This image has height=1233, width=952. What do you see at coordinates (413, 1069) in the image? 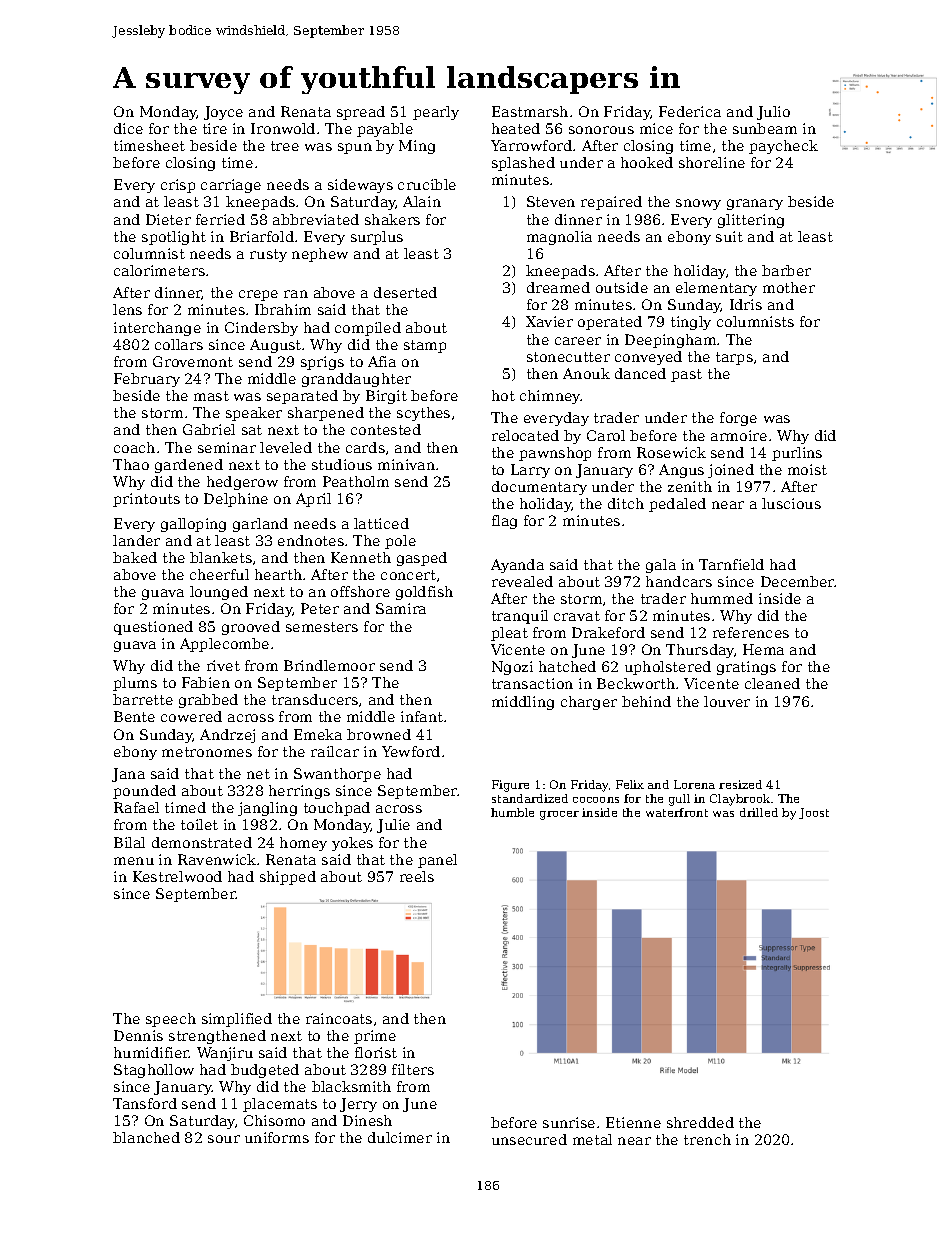
I see `filters` at bounding box center [413, 1069].
